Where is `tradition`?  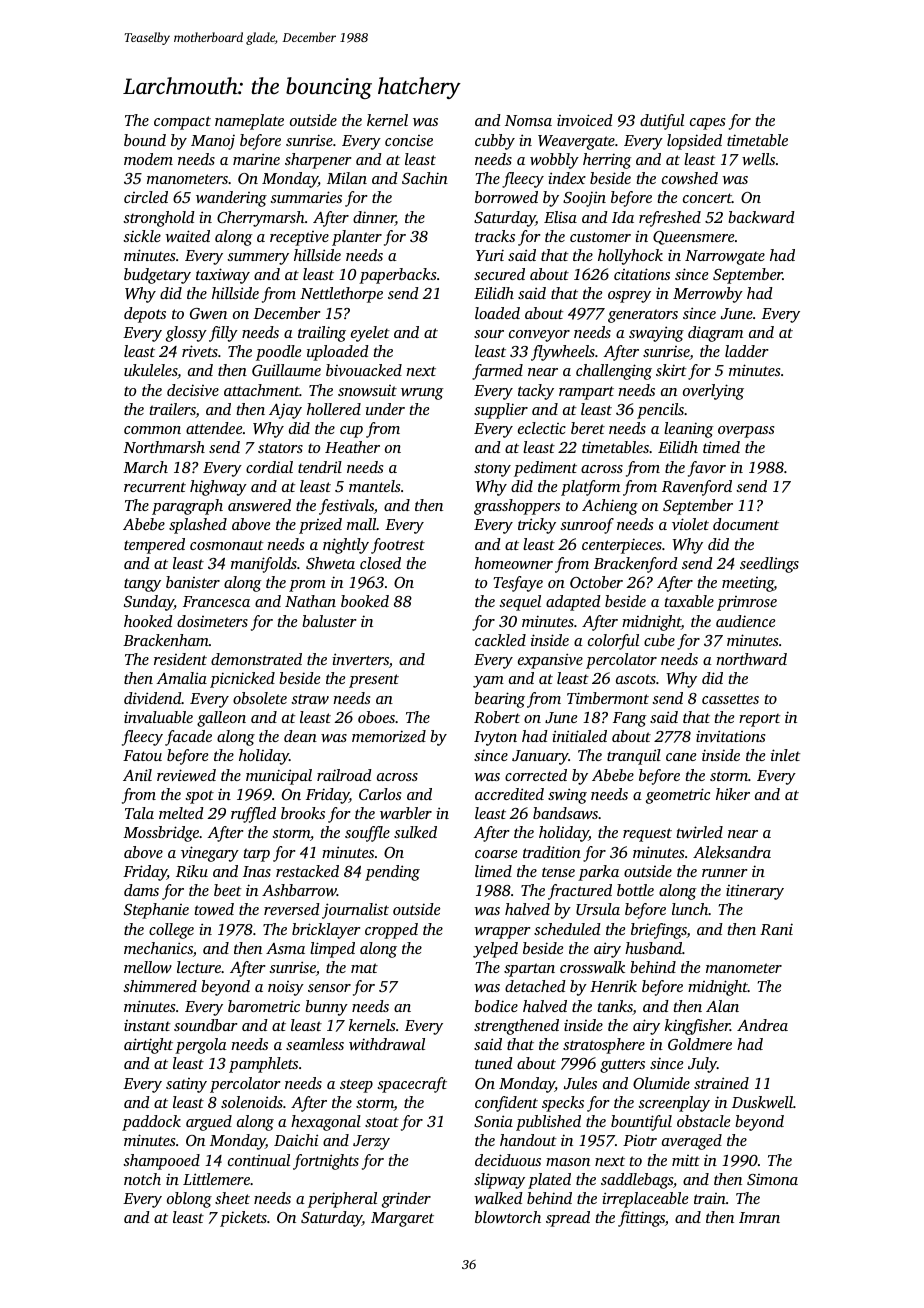 tradition is located at coordinates (552, 852).
